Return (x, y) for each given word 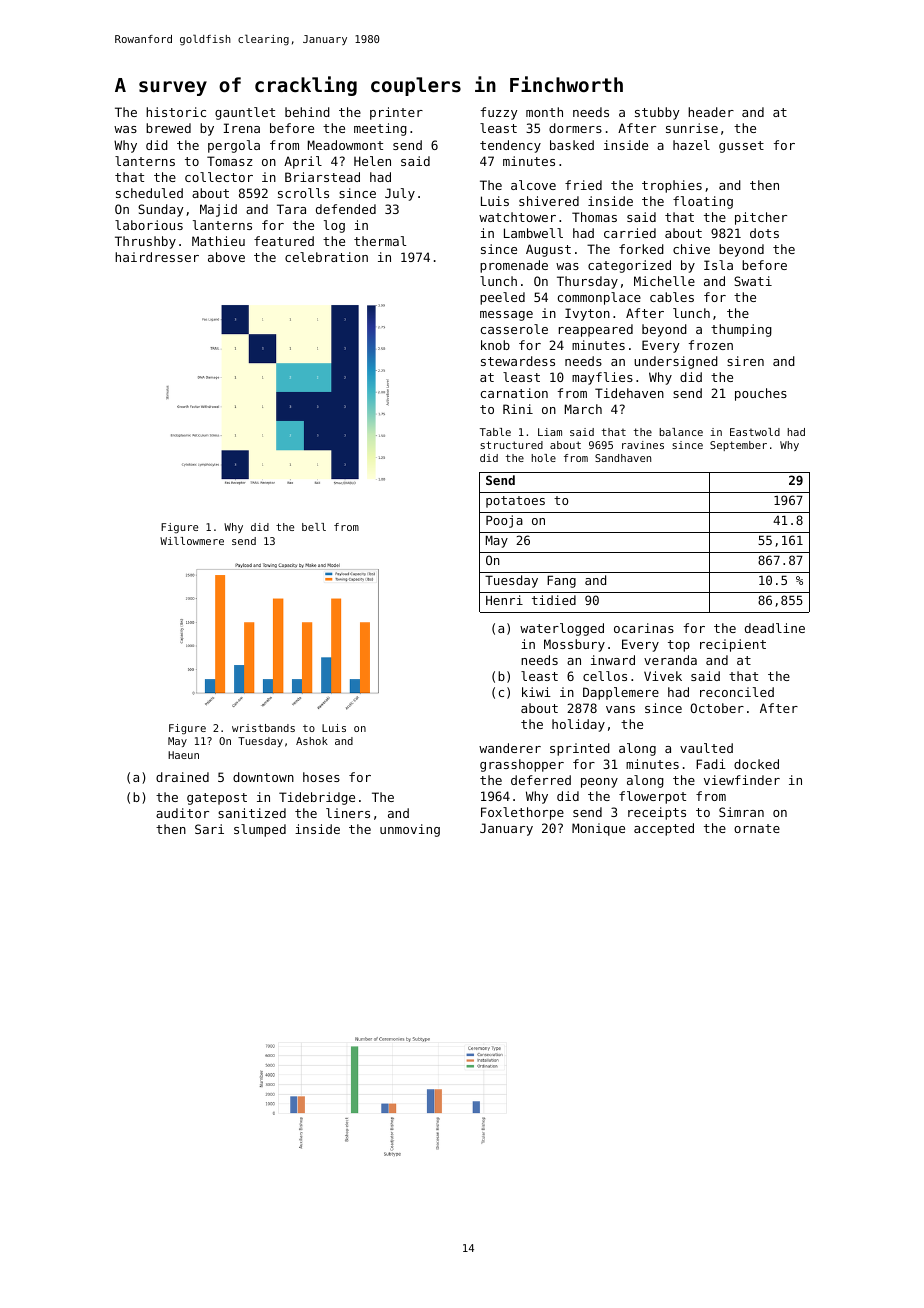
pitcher (761, 218)
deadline (775, 628)
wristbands (263, 728)
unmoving (410, 830)
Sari (209, 829)
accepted (664, 829)
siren (745, 361)
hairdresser (157, 257)
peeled (502, 298)
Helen (372, 161)
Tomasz (230, 161)
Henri (504, 600)
